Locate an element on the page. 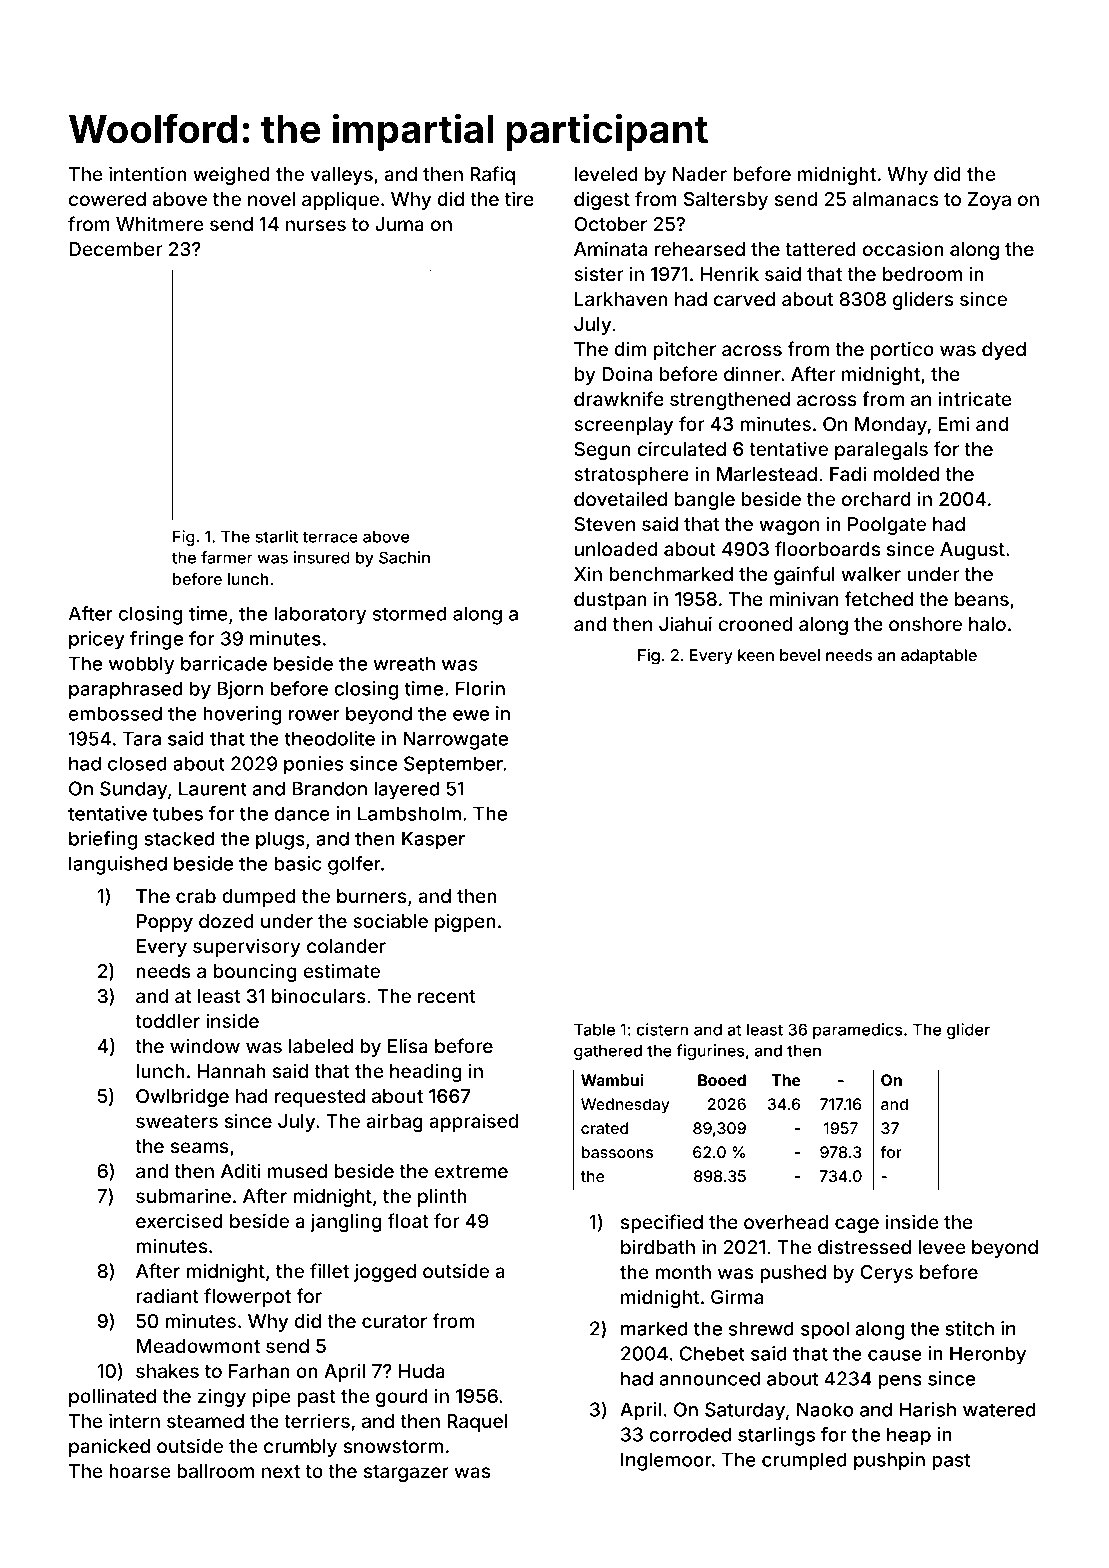 This image has height=1568, width=1109. crated is located at coordinates (604, 1128).
